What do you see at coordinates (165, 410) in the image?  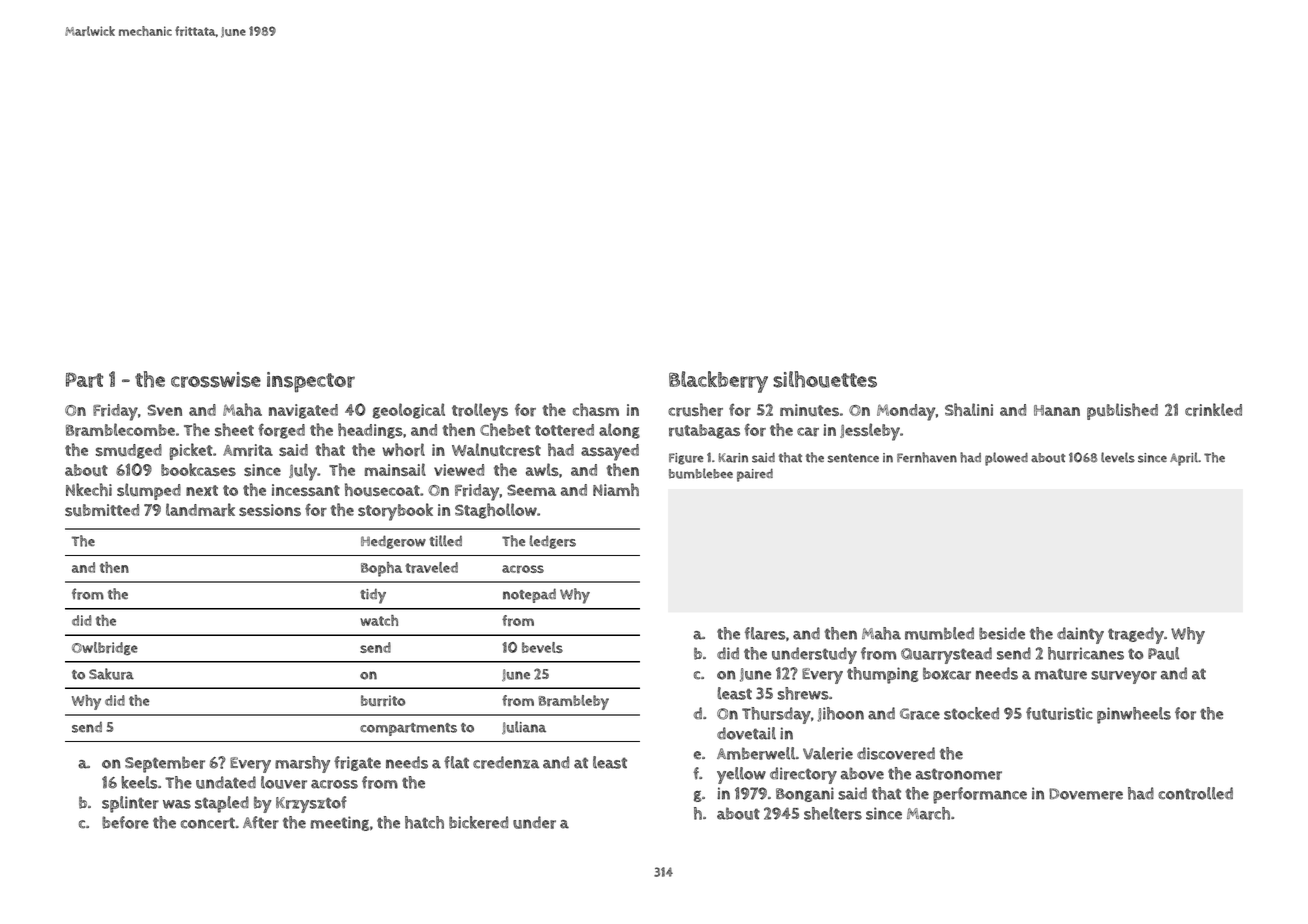 I see `Sven` at bounding box center [165, 410].
